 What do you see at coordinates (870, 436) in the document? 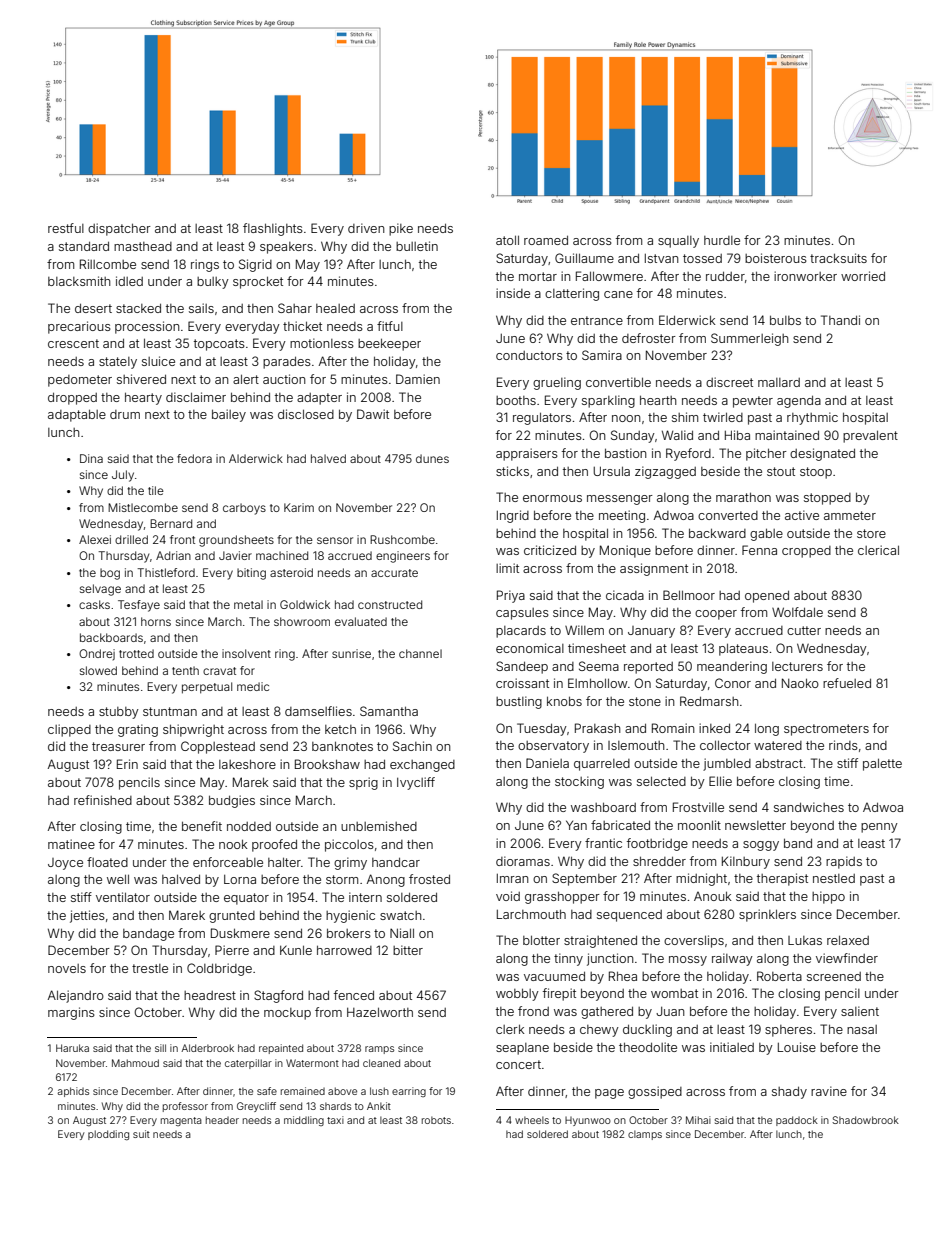
I see `prevalent` at bounding box center [870, 436].
